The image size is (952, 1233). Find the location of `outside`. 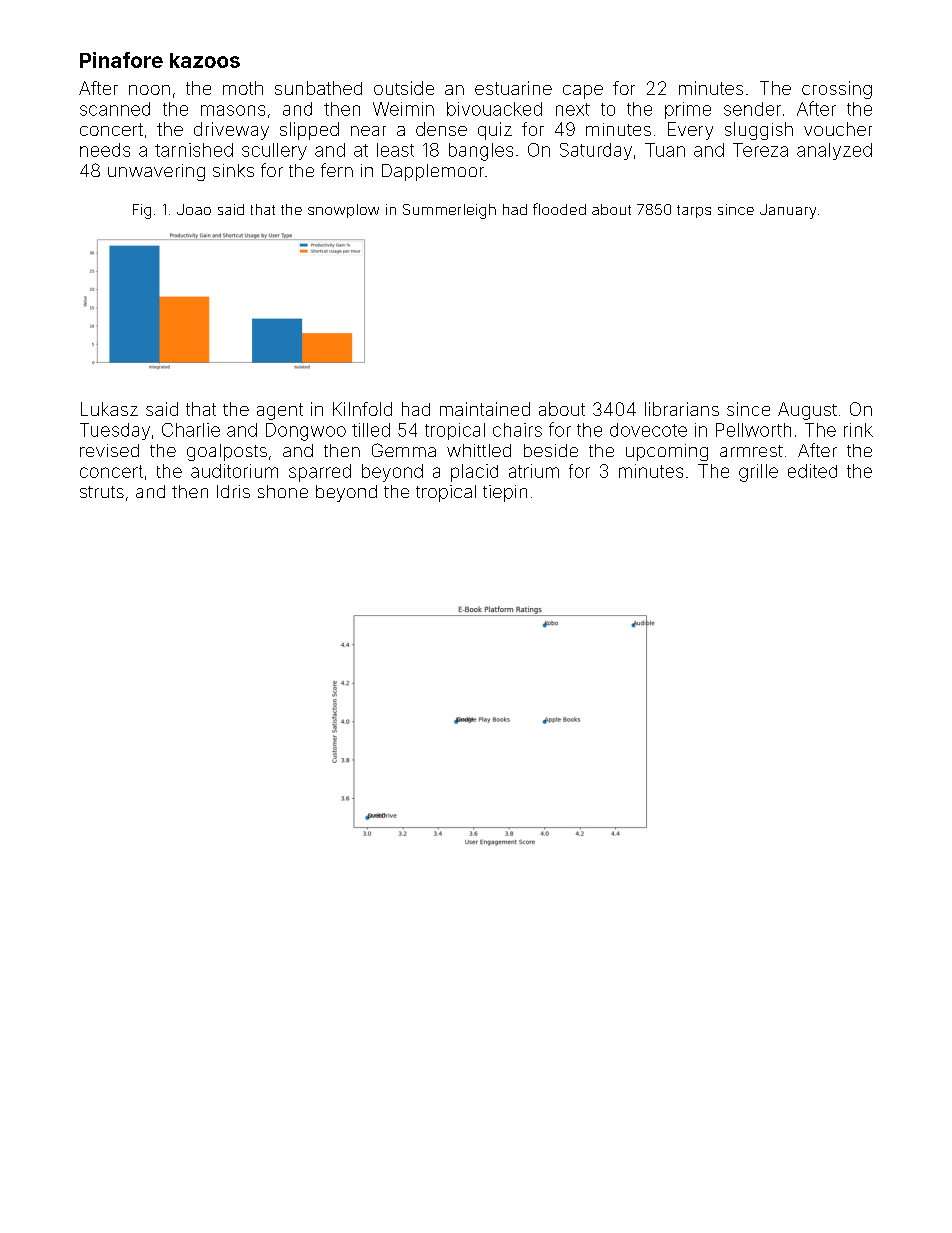

outside is located at coordinates (404, 88).
